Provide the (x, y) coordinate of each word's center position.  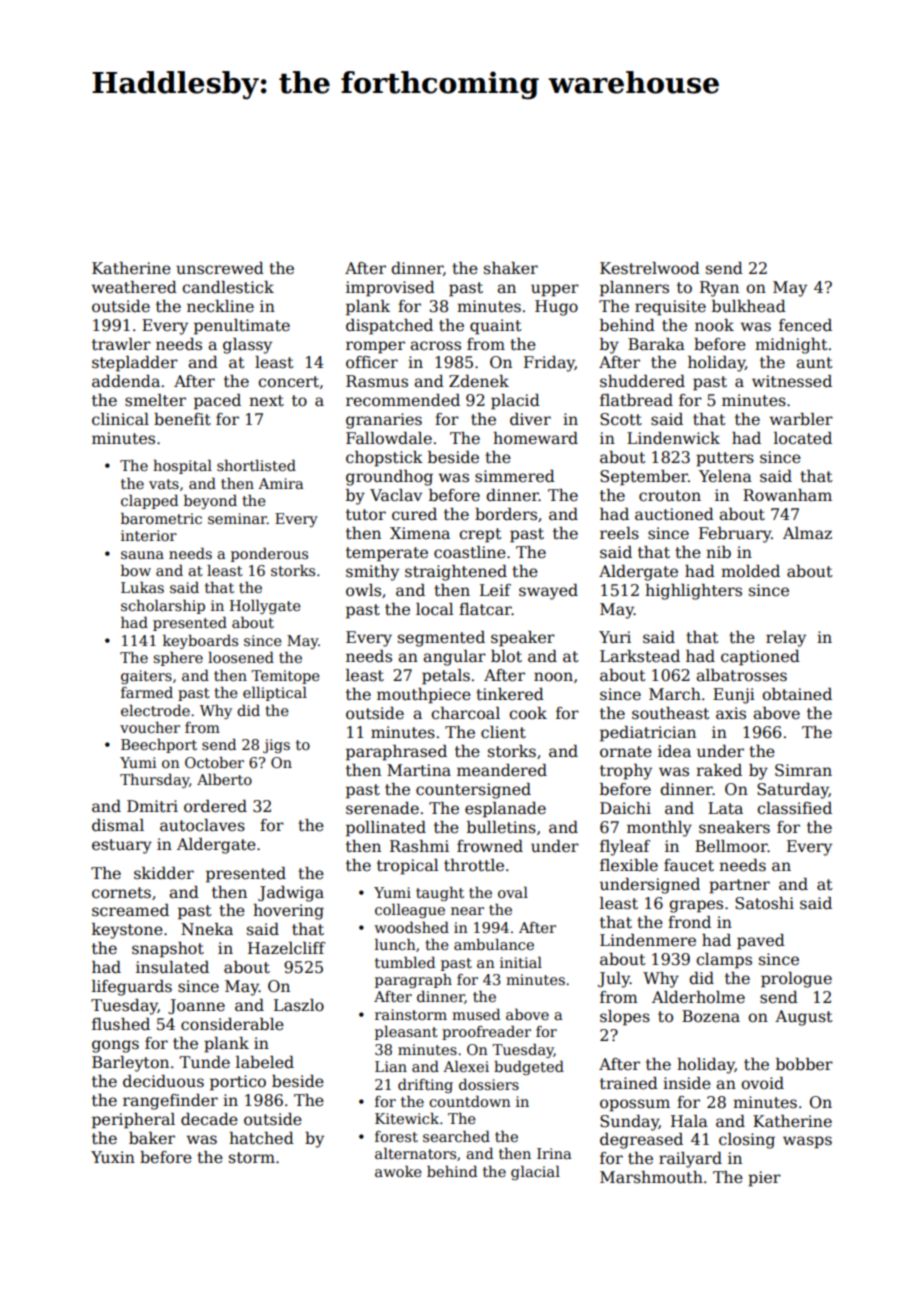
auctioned (674, 514)
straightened (456, 573)
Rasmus (377, 381)
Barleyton (130, 1064)
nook (714, 325)
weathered (134, 287)
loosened (241, 657)
